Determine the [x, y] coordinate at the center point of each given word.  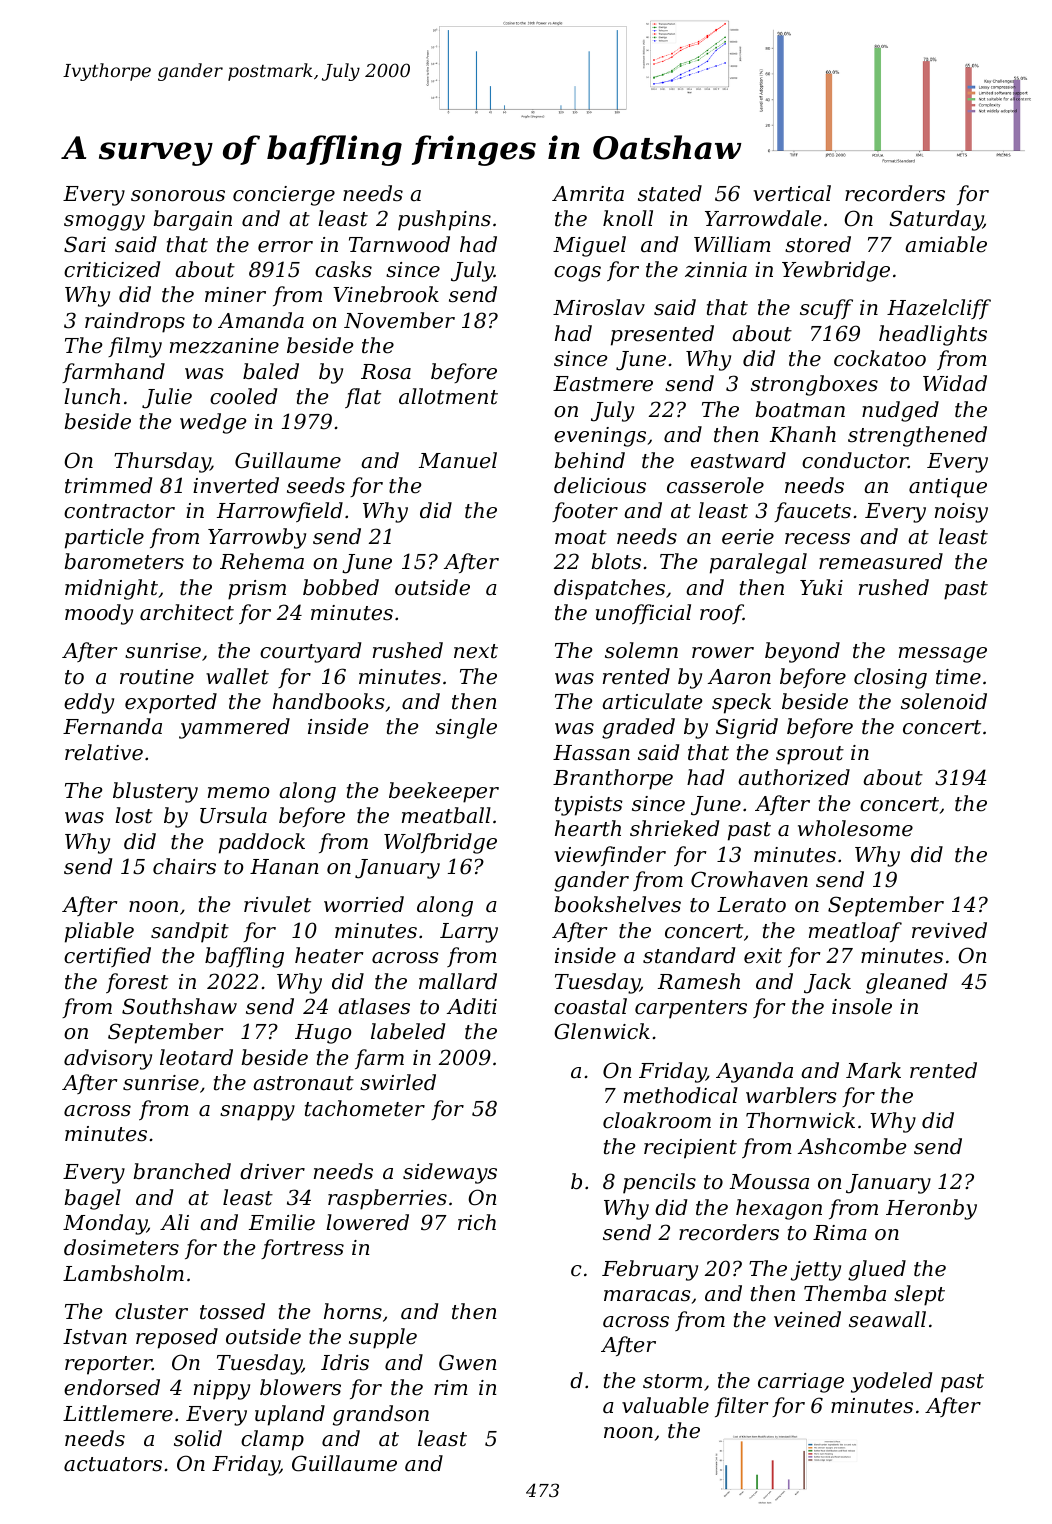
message [943, 655]
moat [581, 537]
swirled [398, 1082]
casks [343, 269]
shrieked [674, 828]
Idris [345, 1362]
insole [862, 1006]
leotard [196, 1057]
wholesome [855, 828]
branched [182, 1171]
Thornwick [800, 1120]
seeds [316, 485]
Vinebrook [386, 294]
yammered [234, 728]
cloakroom [657, 1120]
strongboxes [814, 385]
